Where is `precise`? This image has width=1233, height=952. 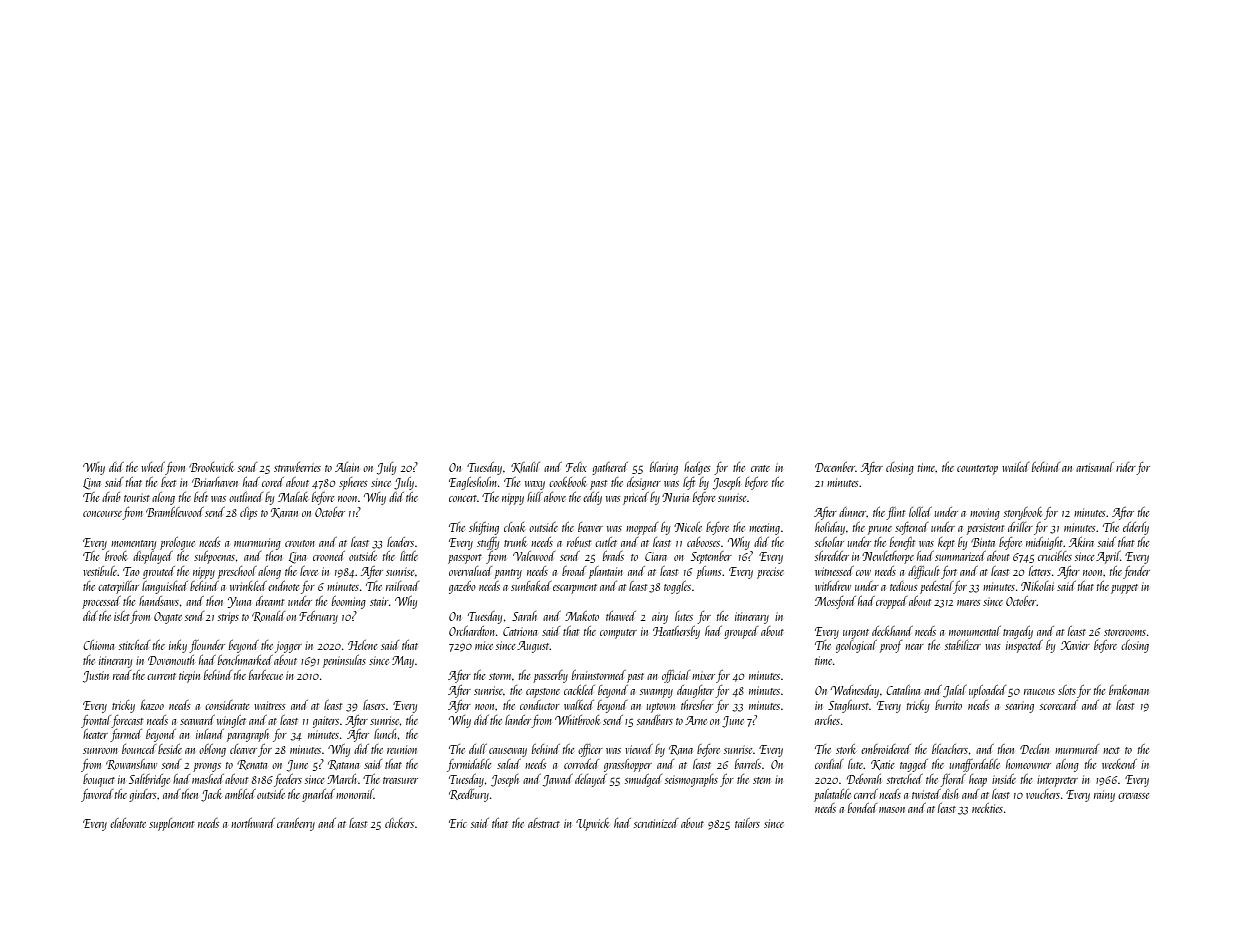 precise is located at coordinates (770, 573).
